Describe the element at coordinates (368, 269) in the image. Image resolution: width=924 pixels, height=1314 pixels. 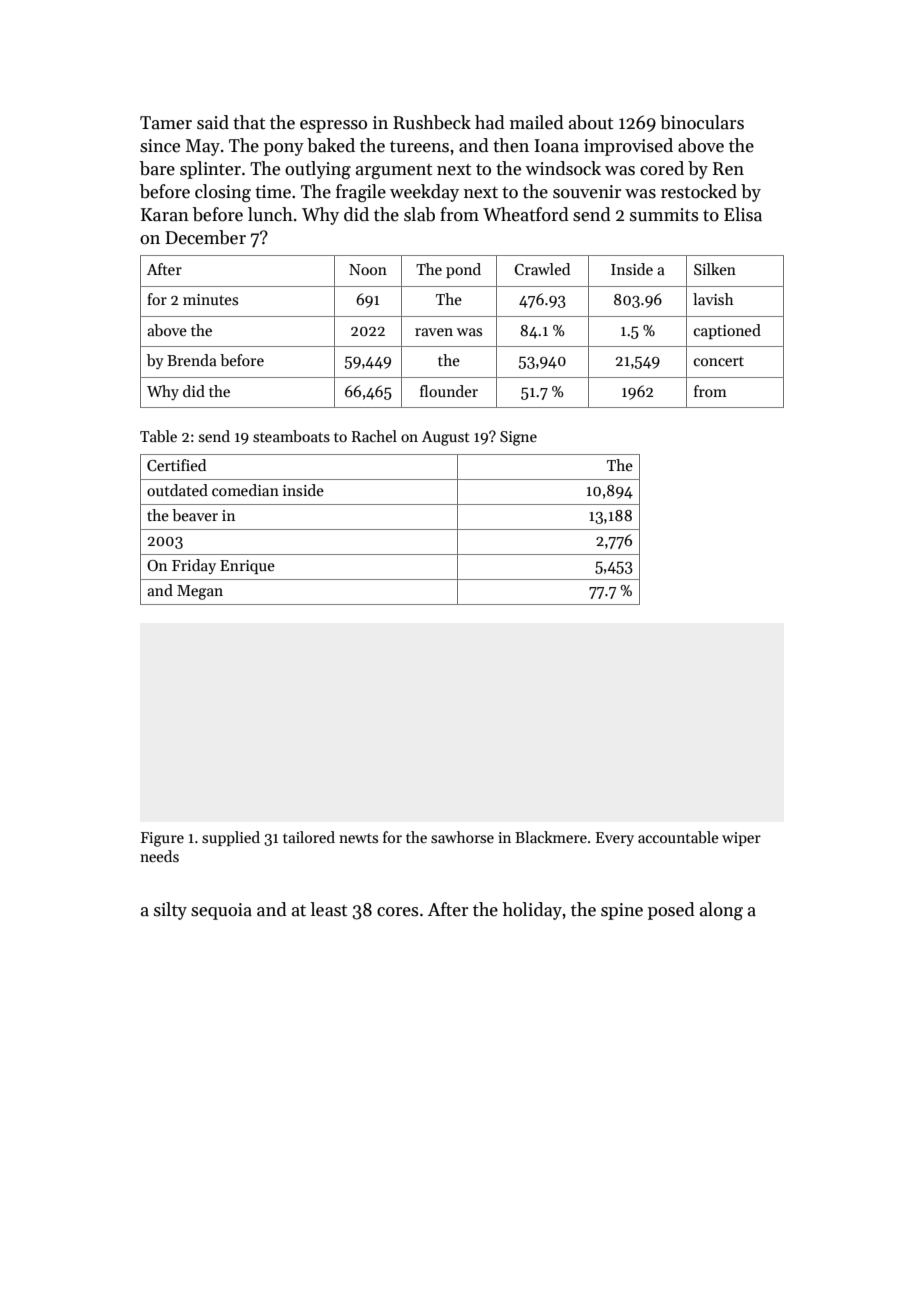
I see `Noon` at that location.
